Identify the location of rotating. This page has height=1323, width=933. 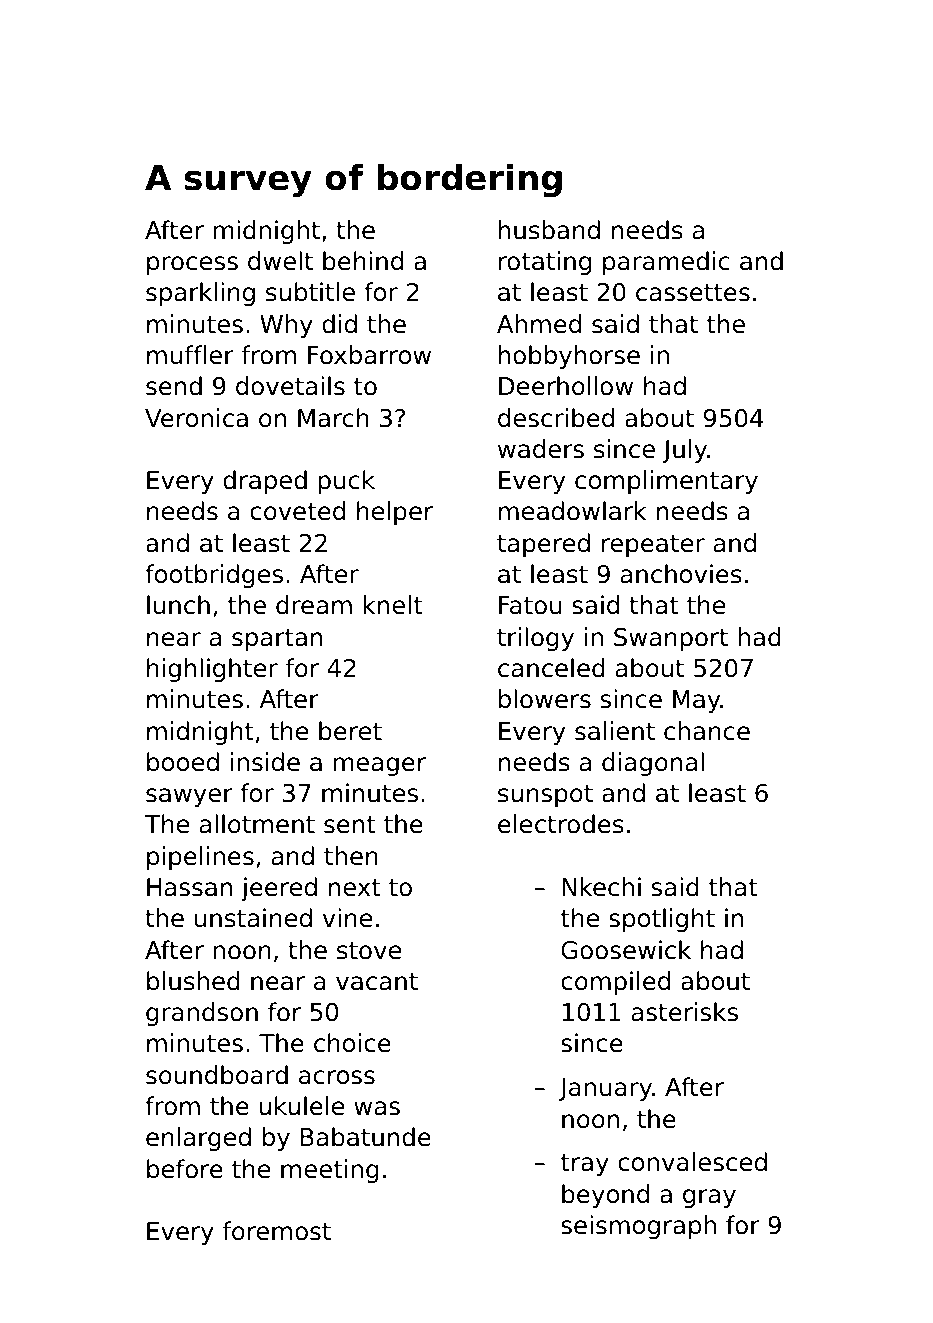
(545, 263).
